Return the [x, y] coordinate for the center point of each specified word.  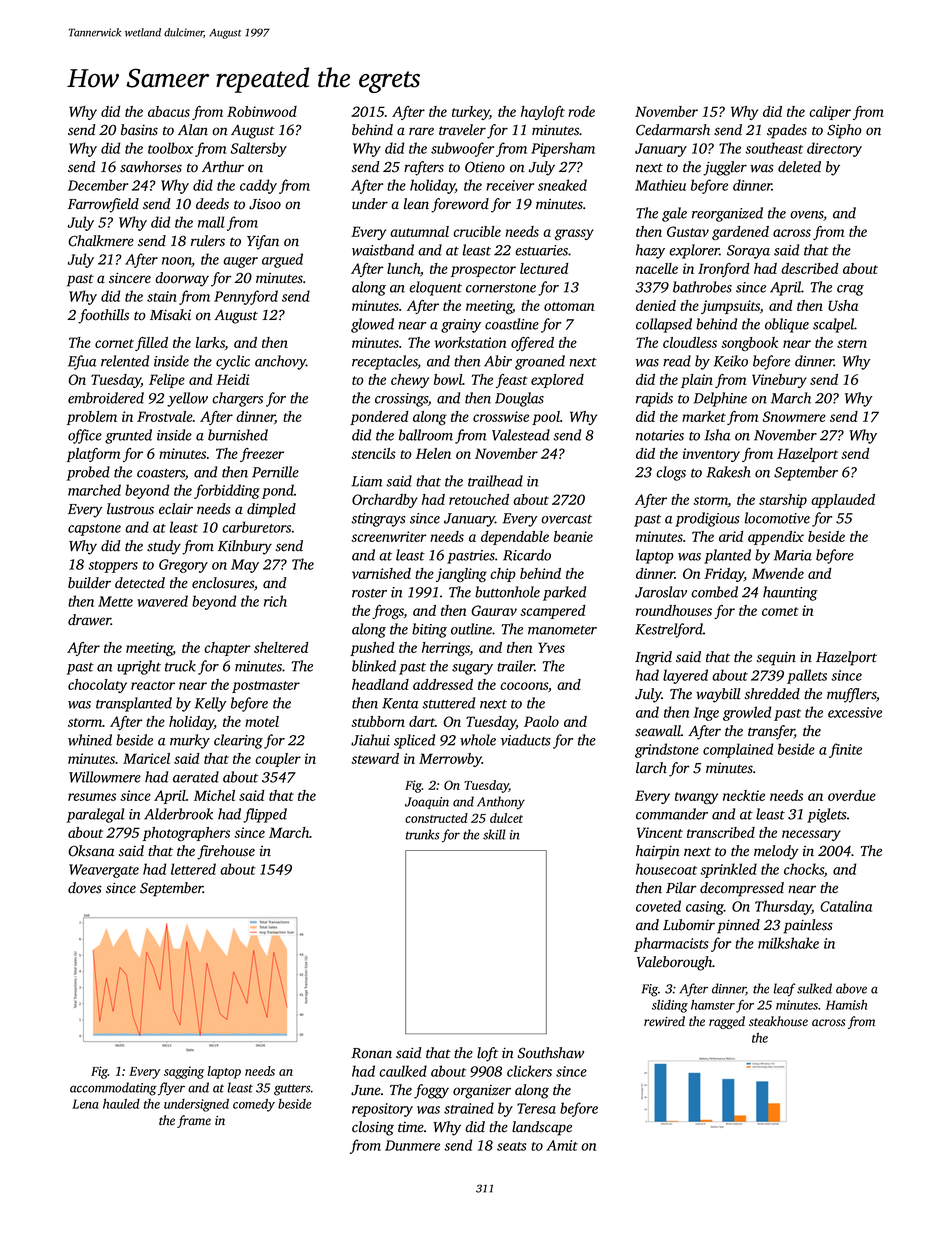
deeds [212, 204]
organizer [482, 1092]
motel [262, 721]
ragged [727, 1022]
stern [852, 343]
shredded [772, 694]
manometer [562, 630]
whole [478, 740]
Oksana [91, 851]
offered [532, 344]
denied [656, 305]
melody [776, 852]
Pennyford [246, 297]
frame [194, 1121]
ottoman [569, 306]
